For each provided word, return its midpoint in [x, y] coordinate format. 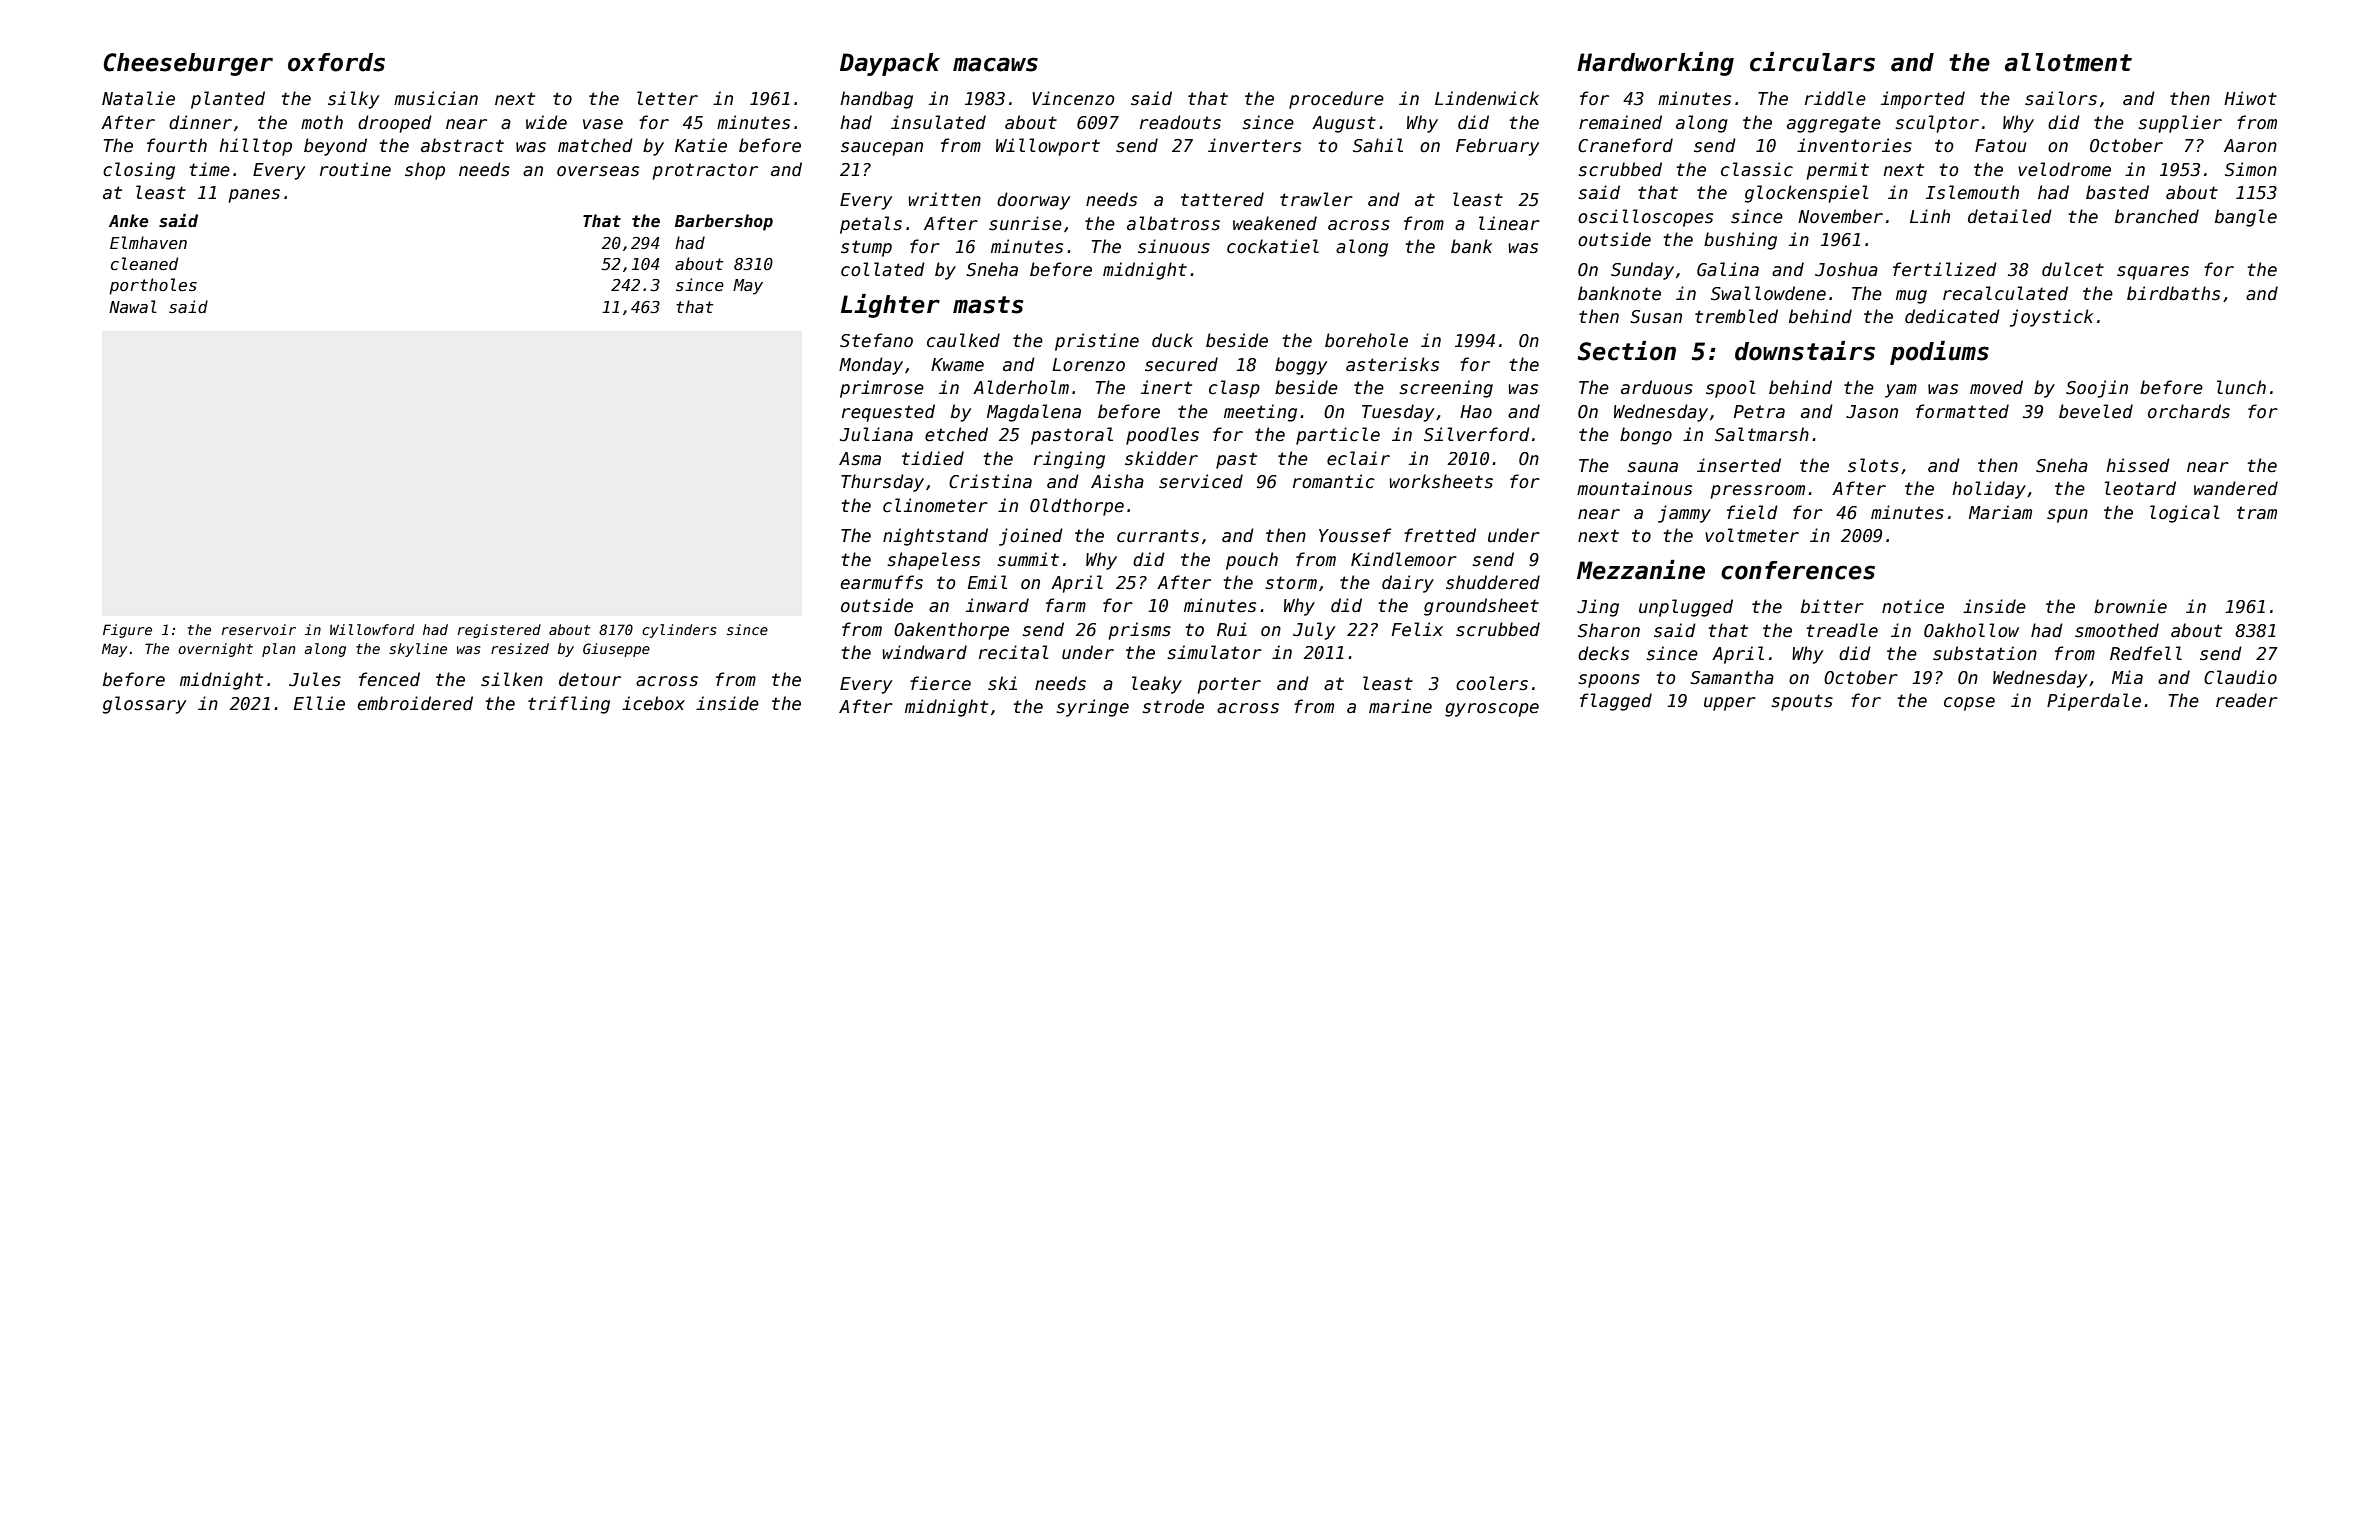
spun [2067, 516]
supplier [2180, 124]
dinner [200, 122]
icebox [653, 703]
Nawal [133, 306]
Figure [127, 631]
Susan [1656, 317]
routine [355, 169]
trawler [1316, 199]
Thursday [882, 483]
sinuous [1174, 246]
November [1840, 216]
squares [2153, 273]
